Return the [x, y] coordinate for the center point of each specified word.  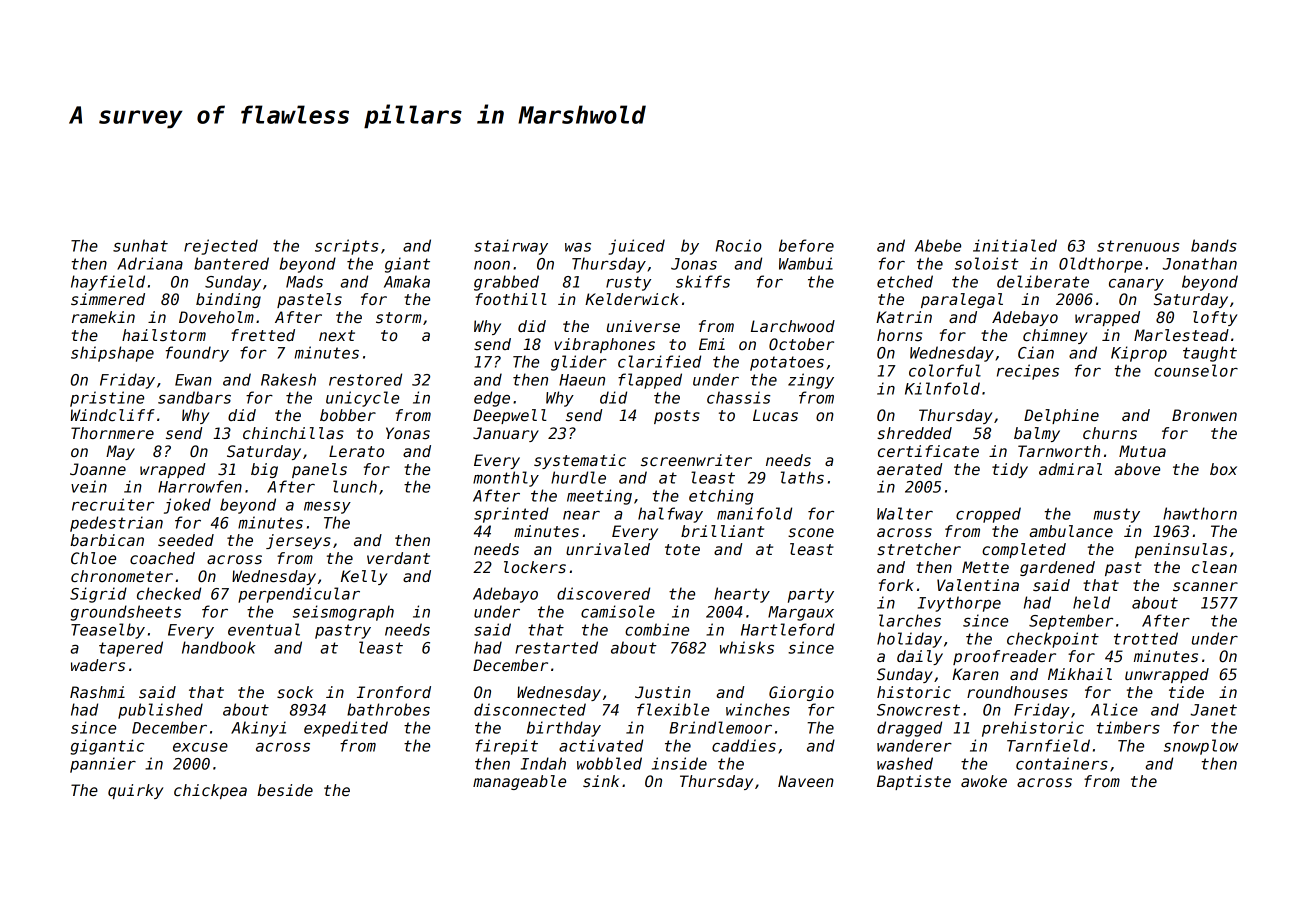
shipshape [112, 354]
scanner [1205, 586]
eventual [264, 629]
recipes [1028, 372]
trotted [1146, 638]
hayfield [108, 283]
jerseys [298, 541]
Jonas [694, 264]
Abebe [938, 245]
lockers [535, 567]
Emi [712, 344]
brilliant [722, 531]
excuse [200, 747]
